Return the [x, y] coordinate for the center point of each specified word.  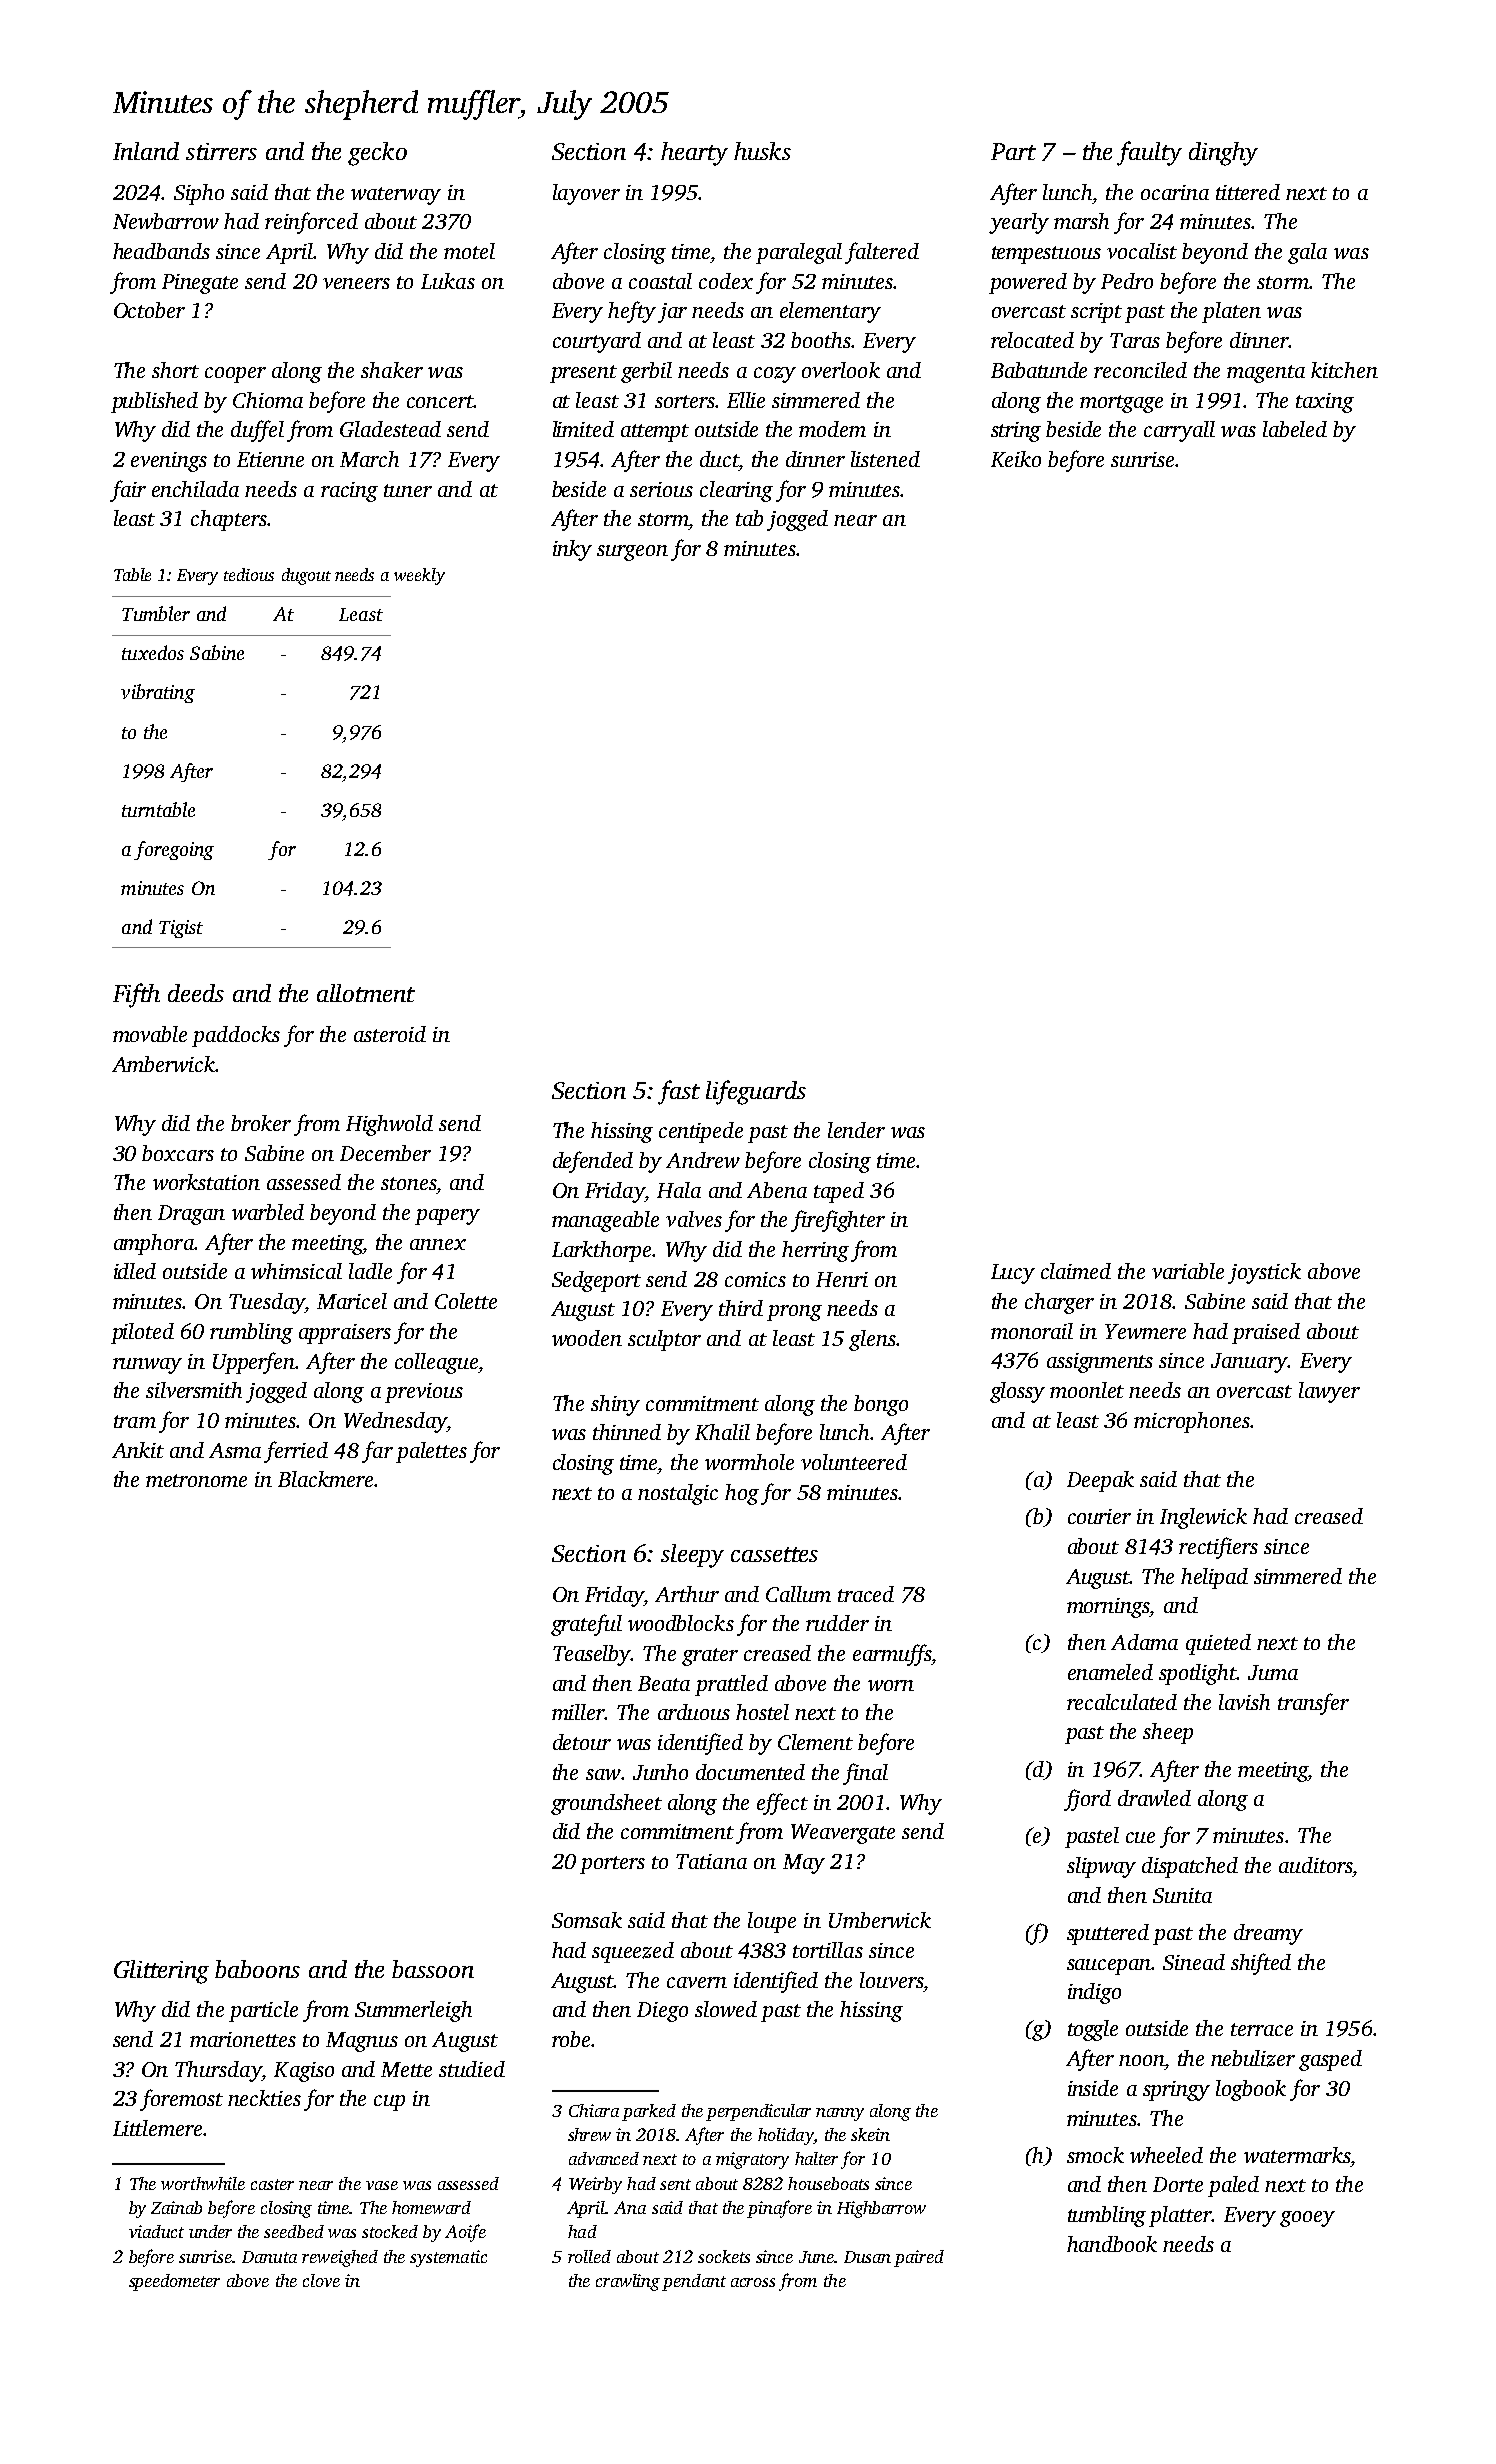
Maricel [352, 1301]
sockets [724, 2256]
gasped [1330, 2060]
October [149, 310]
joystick [1264, 1273]
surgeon [632, 553]
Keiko [1016, 459]
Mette [406, 2069]
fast [679, 1092]
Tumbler [156, 613]
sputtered [1108, 1934]
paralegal [799, 253]
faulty [1149, 153]
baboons [257, 1969]
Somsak [587, 1920]
